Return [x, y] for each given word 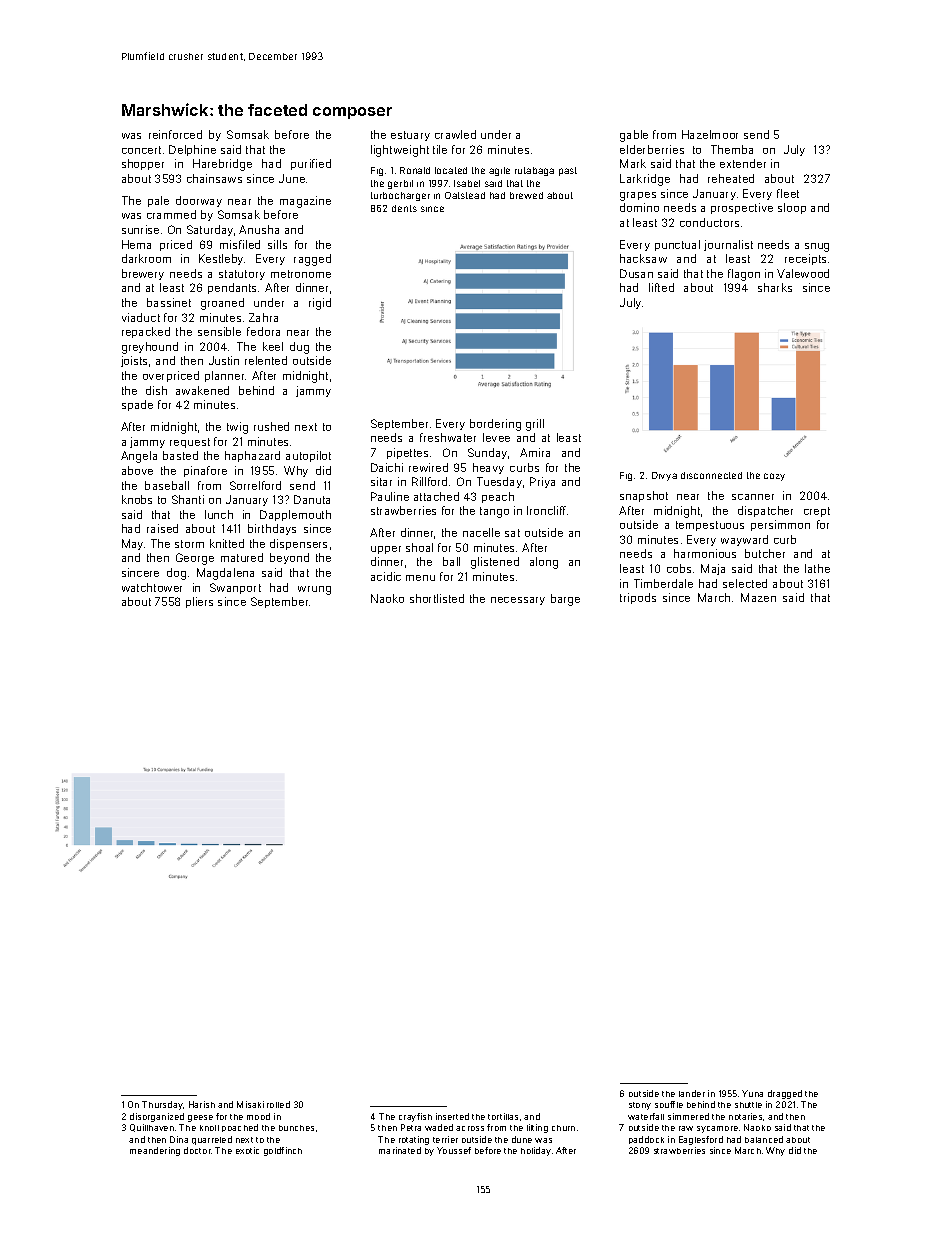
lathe [817, 568]
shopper [143, 164]
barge [565, 600]
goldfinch [283, 1151]
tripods [638, 598]
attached [436, 496]
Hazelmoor [710, 134]
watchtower [152, 587]
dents [404, 208]
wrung [314, 590]
